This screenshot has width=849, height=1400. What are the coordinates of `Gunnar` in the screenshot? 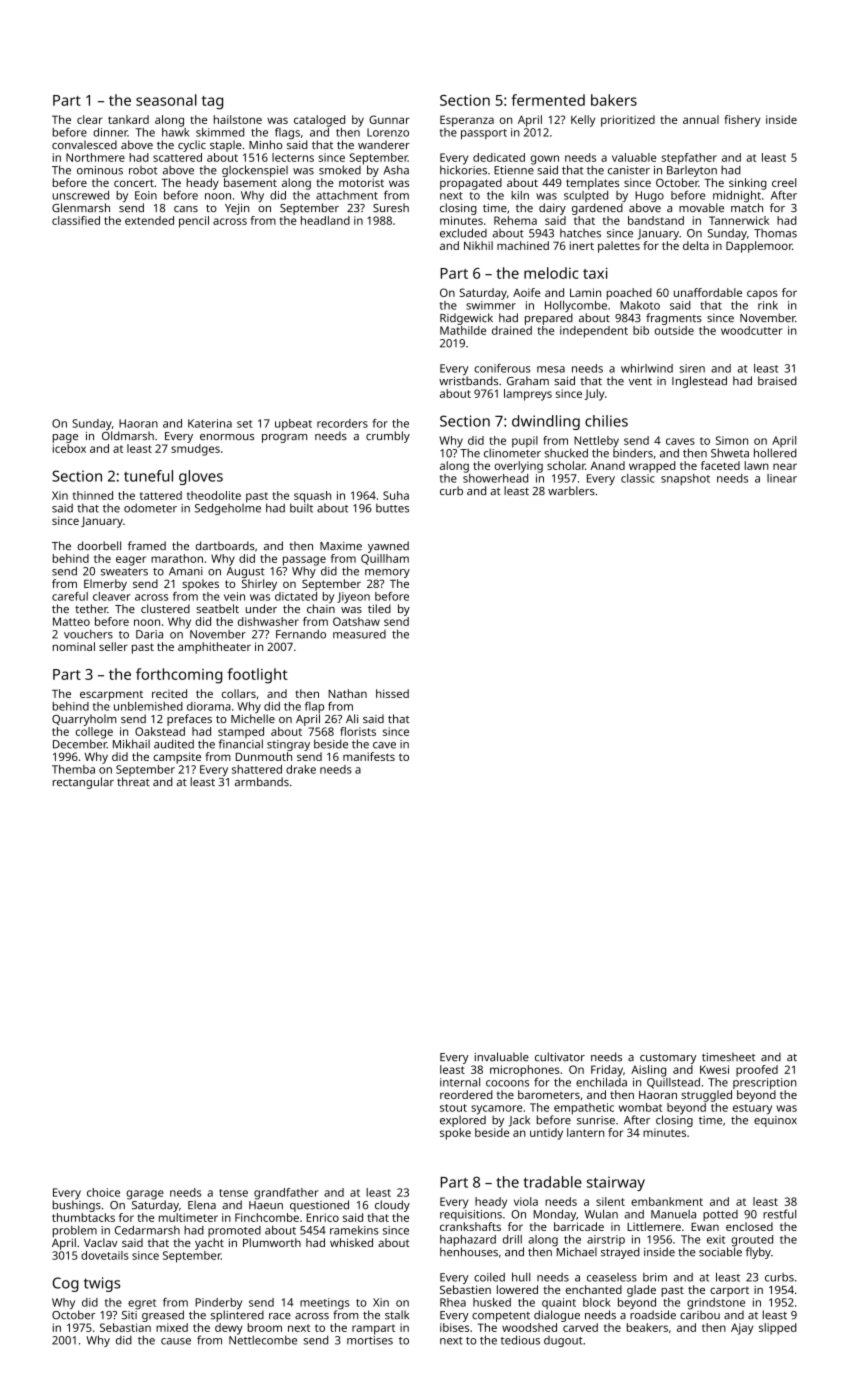 It's located at (389, 119).
